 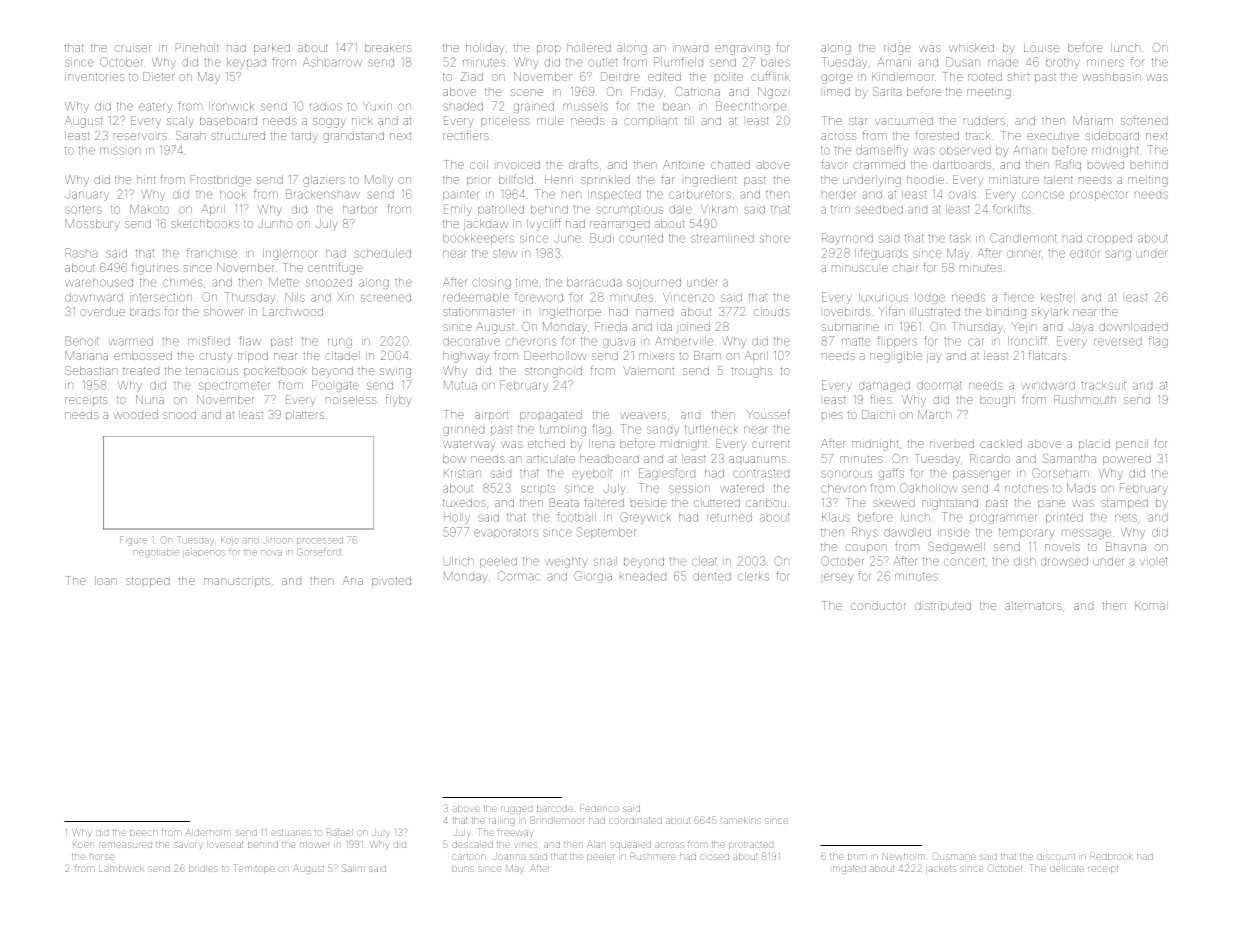 I want to click on whisked, so click(x=971, y=47).
